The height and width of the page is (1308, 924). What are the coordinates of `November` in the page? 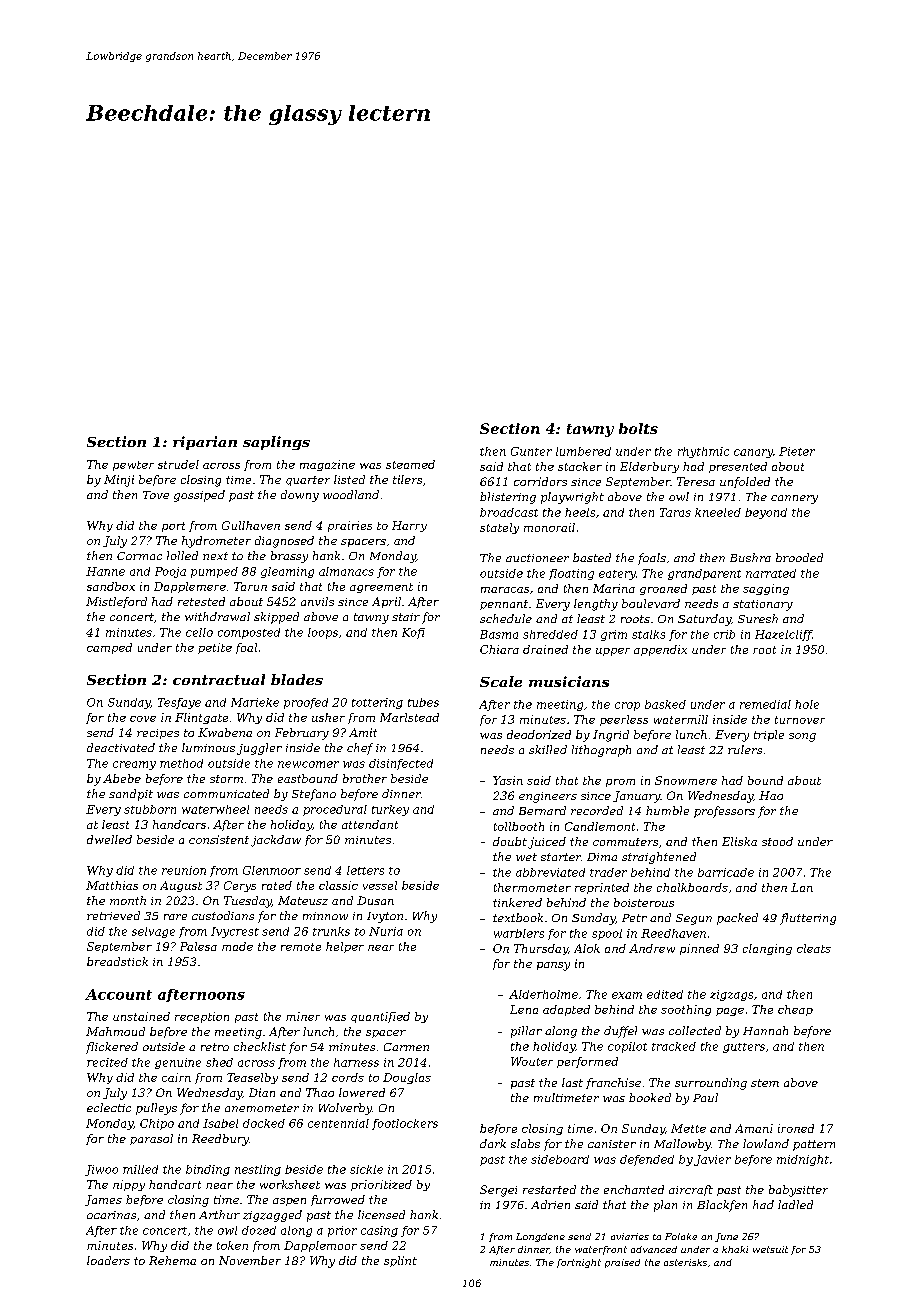 It's located at (250, 1260).
